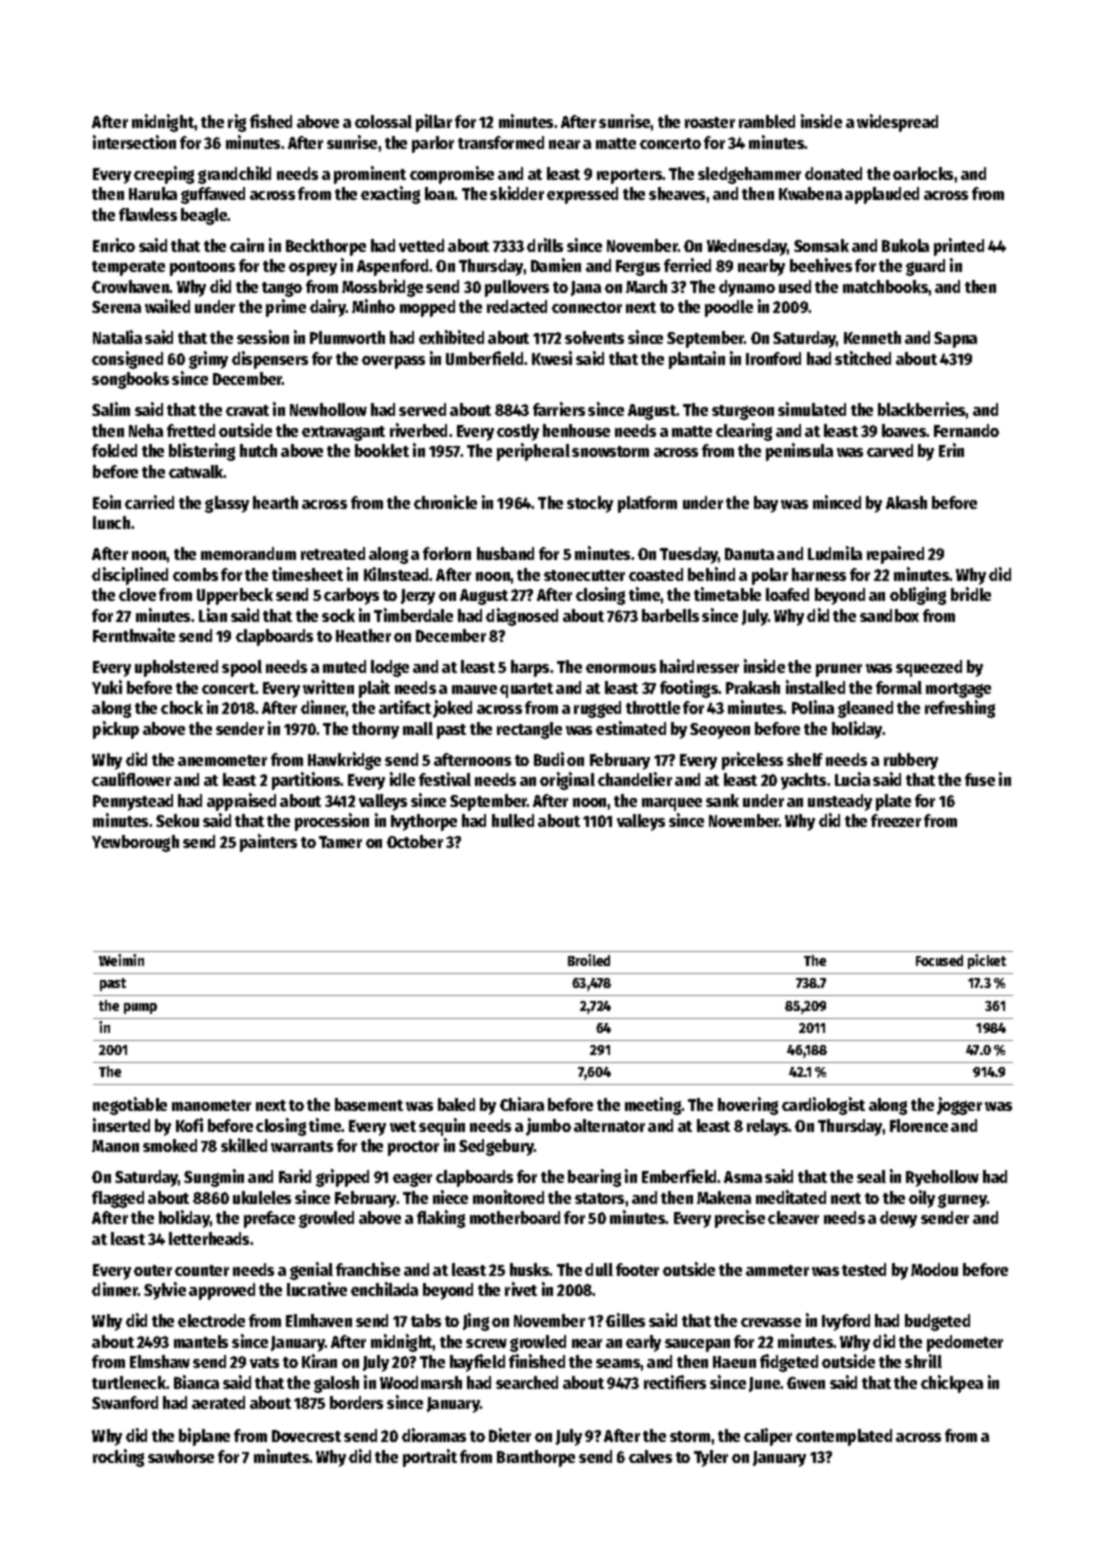  Describe the element at coordinates (743, 412) in the screenshot. I see `sturgeon` at that location.
